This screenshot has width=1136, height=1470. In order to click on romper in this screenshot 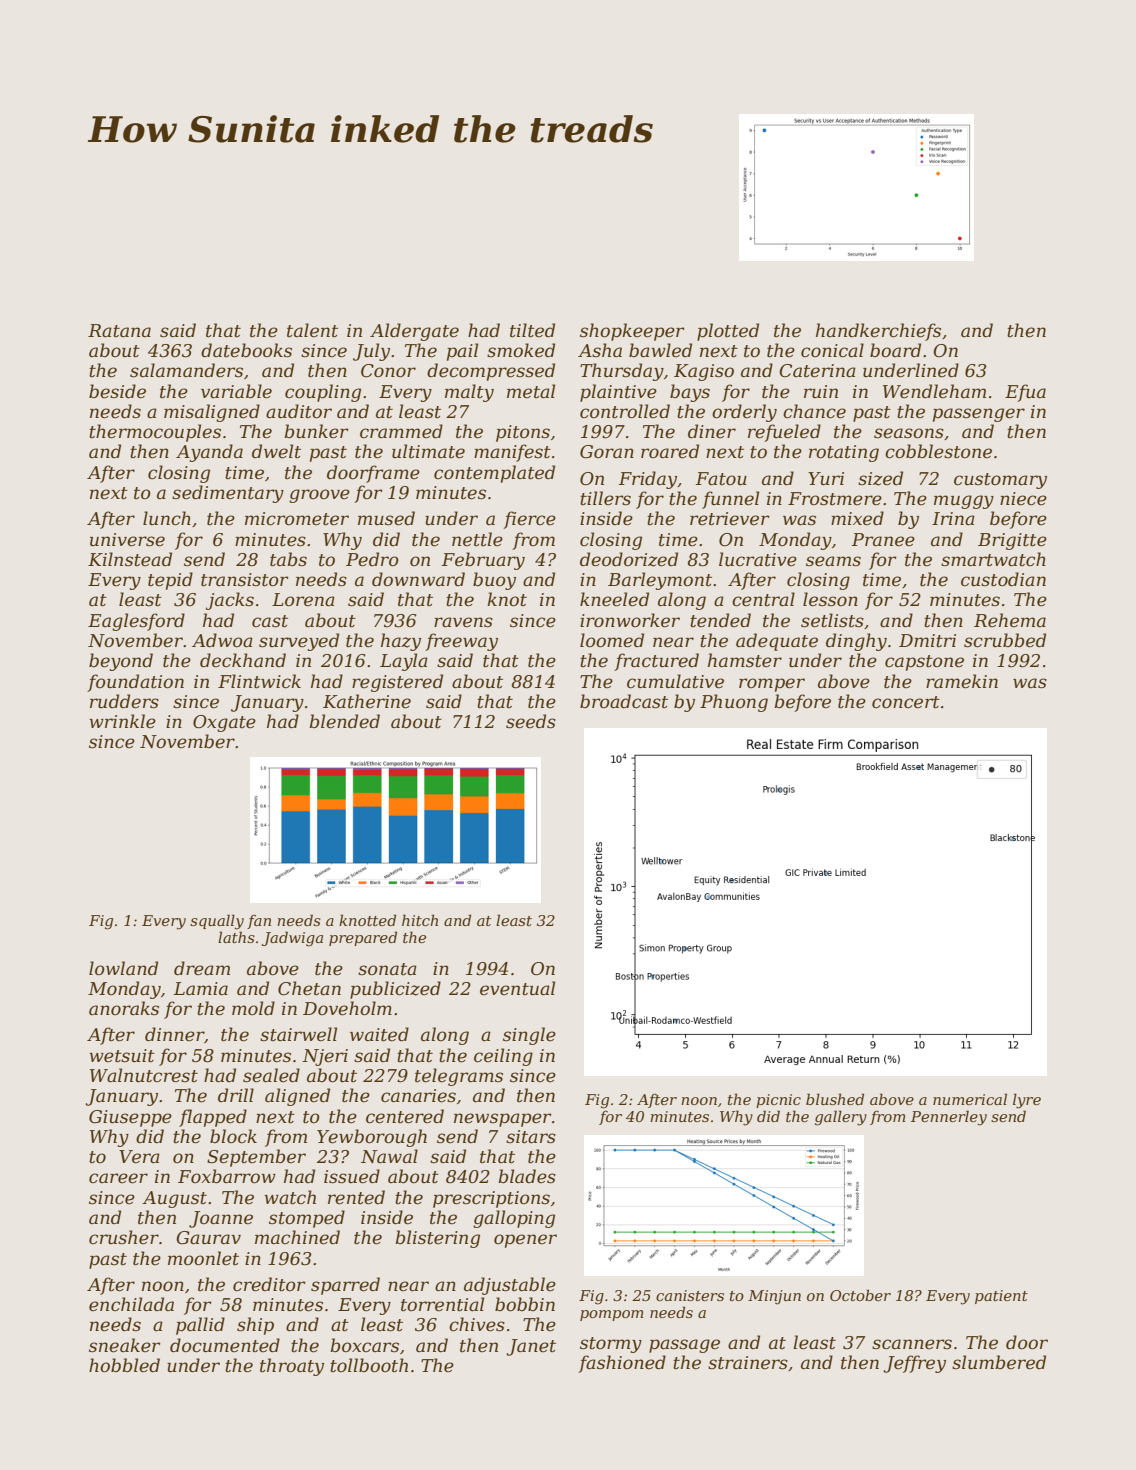, I will do `click(772, 685)`.
